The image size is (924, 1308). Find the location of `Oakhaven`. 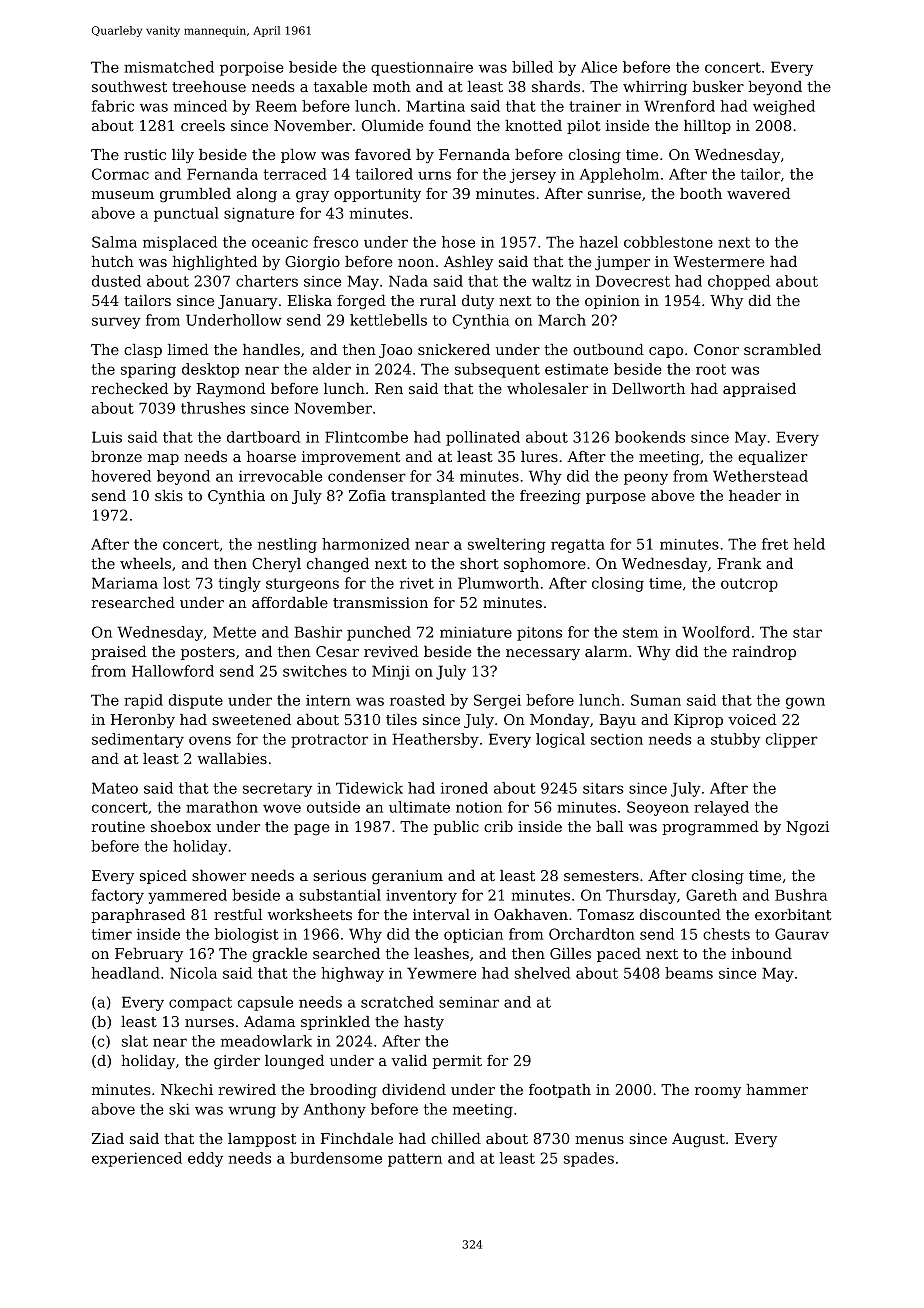

Oakhaven is located at coordinates (531, 914).
